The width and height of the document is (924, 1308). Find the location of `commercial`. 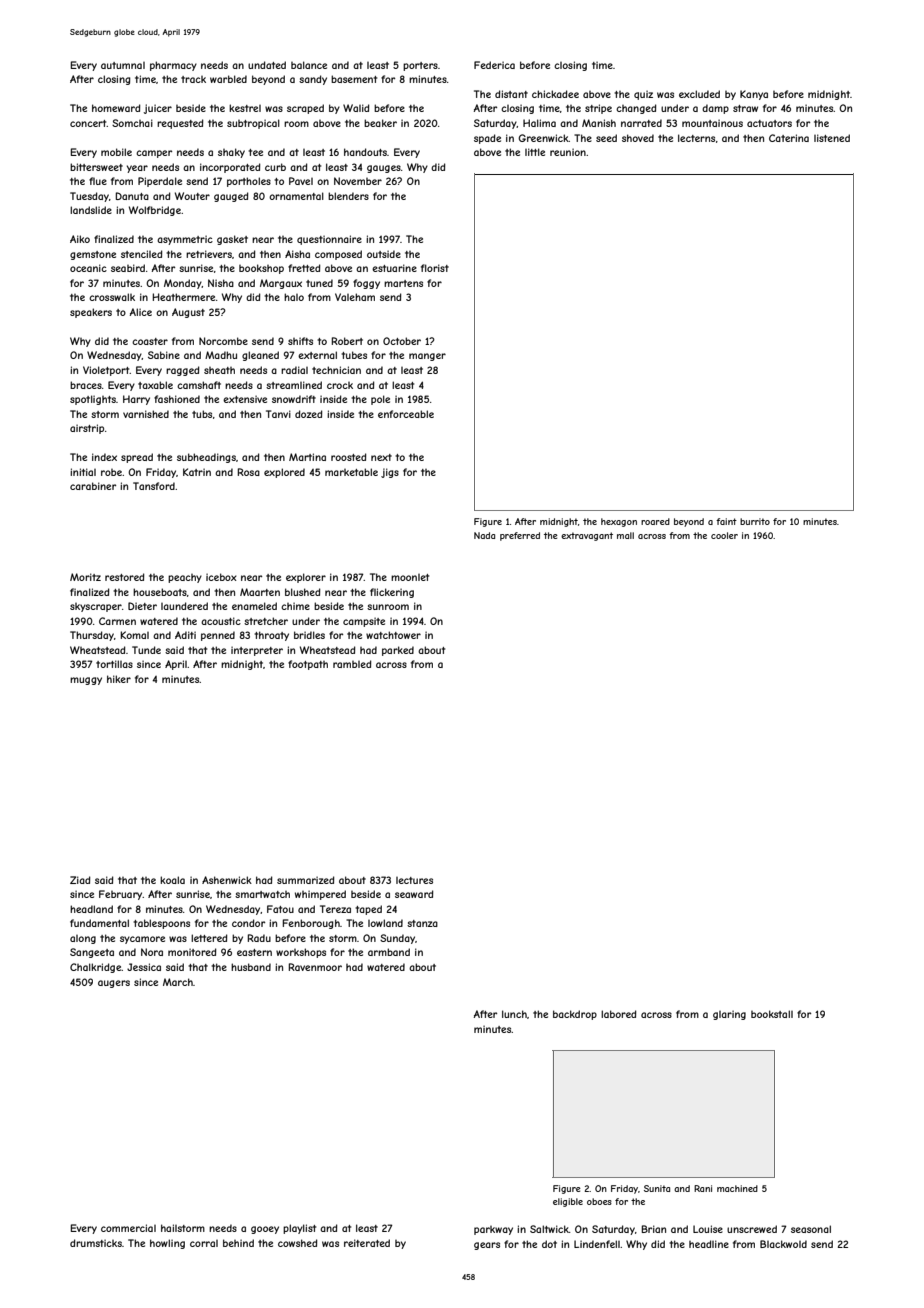

commercial is located at coordinates (128, 1228).
